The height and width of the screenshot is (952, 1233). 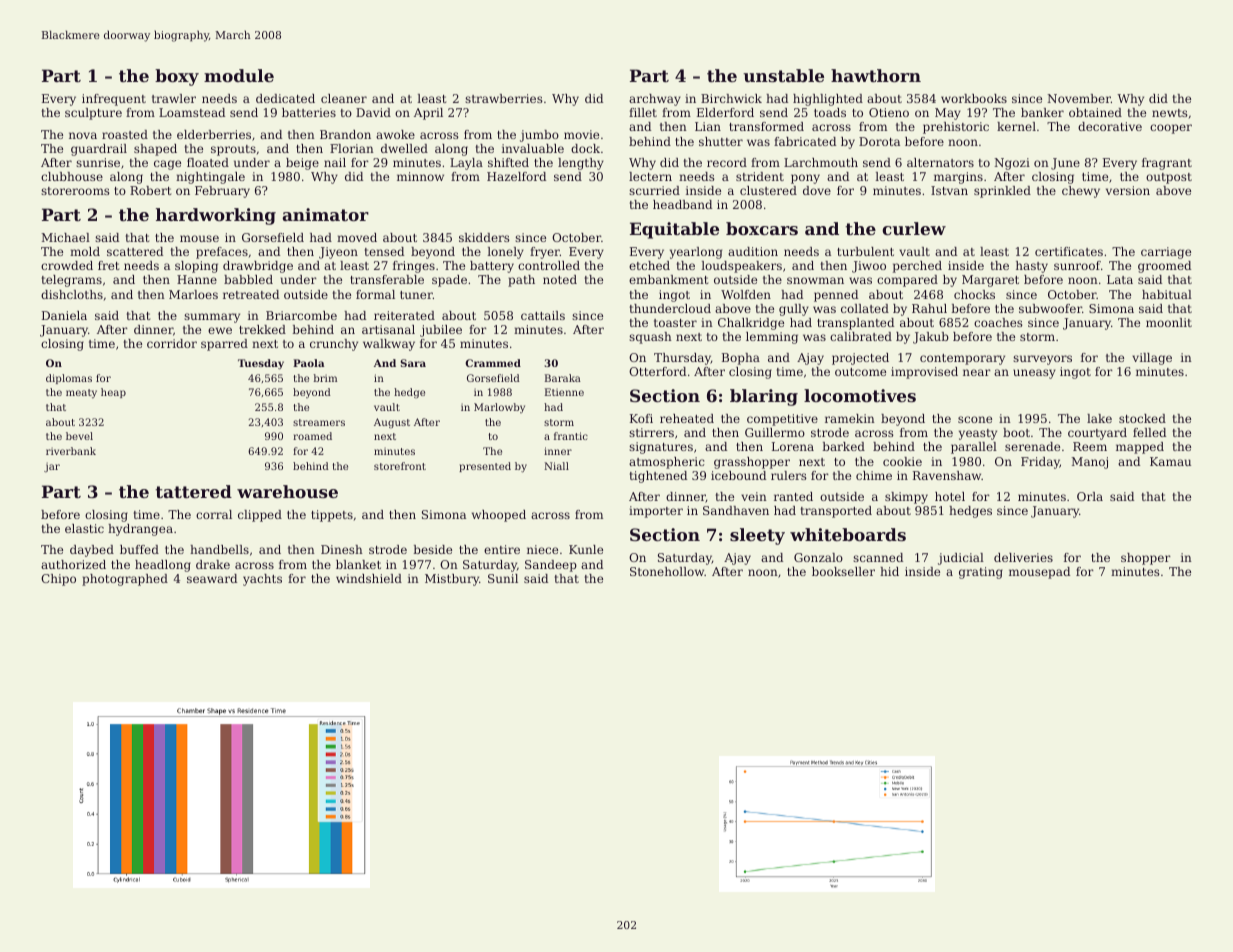 I want to click on newts, so click(x=1170, y=113).
